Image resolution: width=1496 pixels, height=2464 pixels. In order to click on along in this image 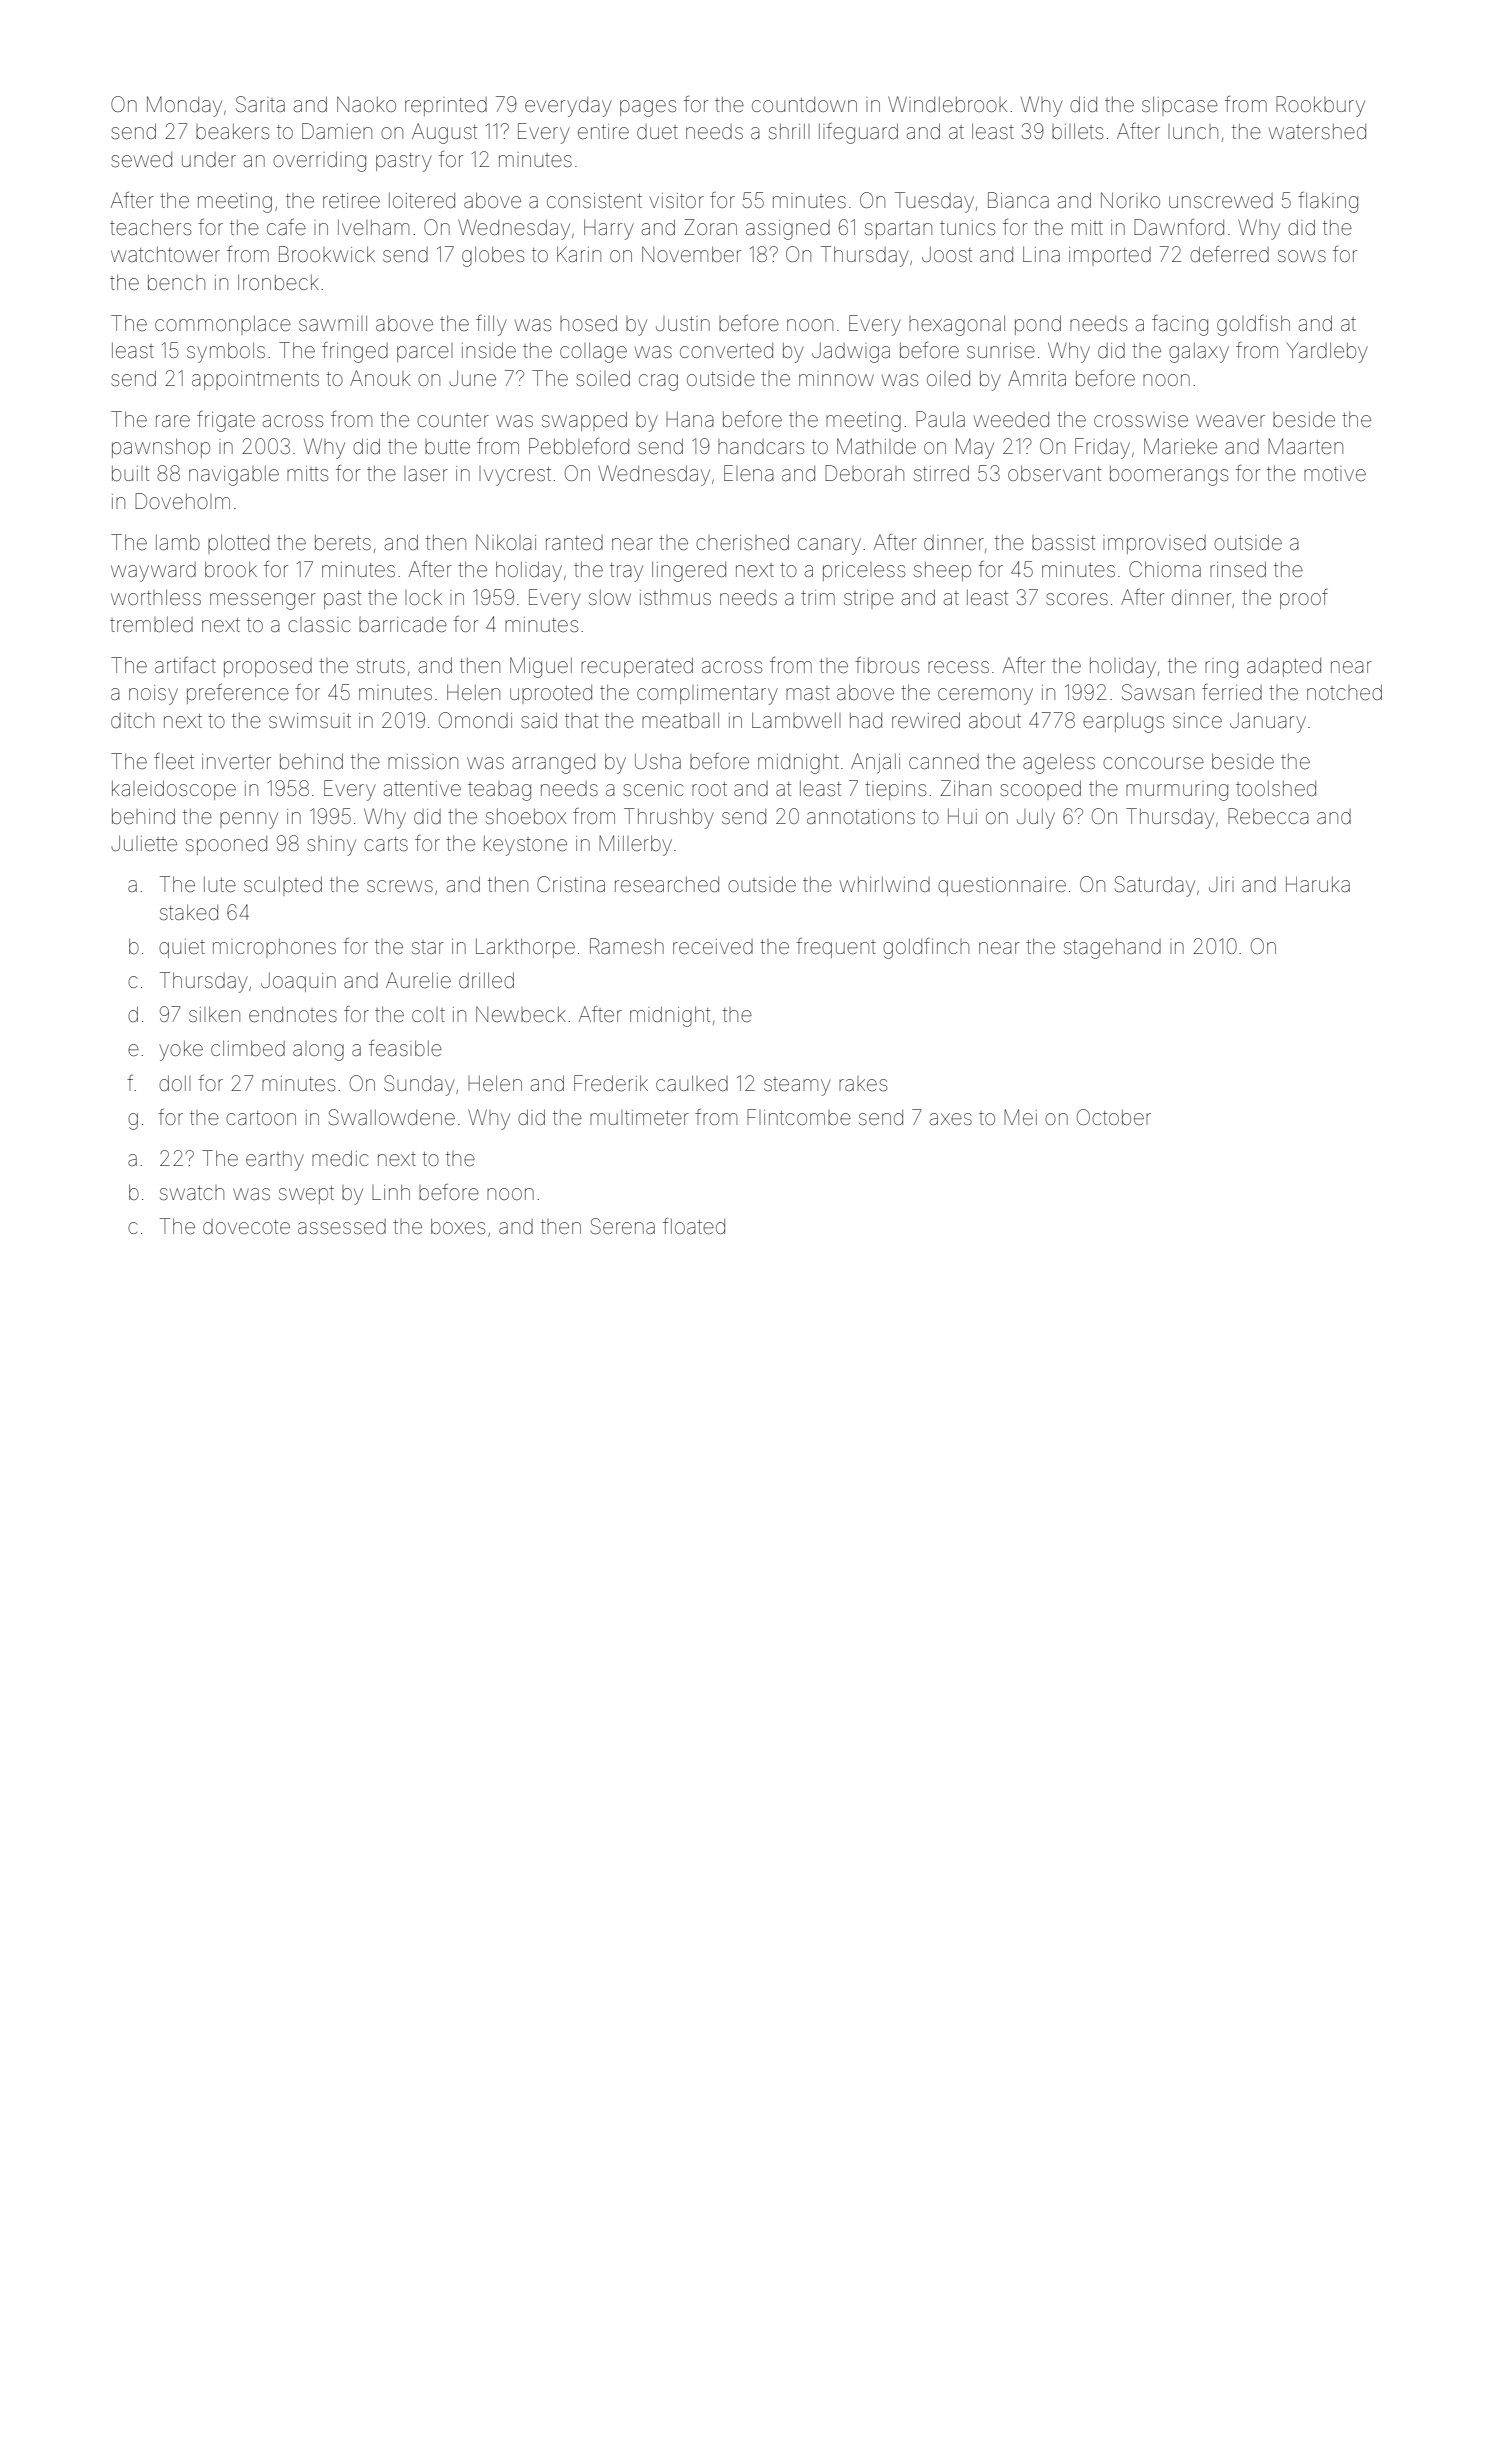, I will do `click(318, 1051)`.
